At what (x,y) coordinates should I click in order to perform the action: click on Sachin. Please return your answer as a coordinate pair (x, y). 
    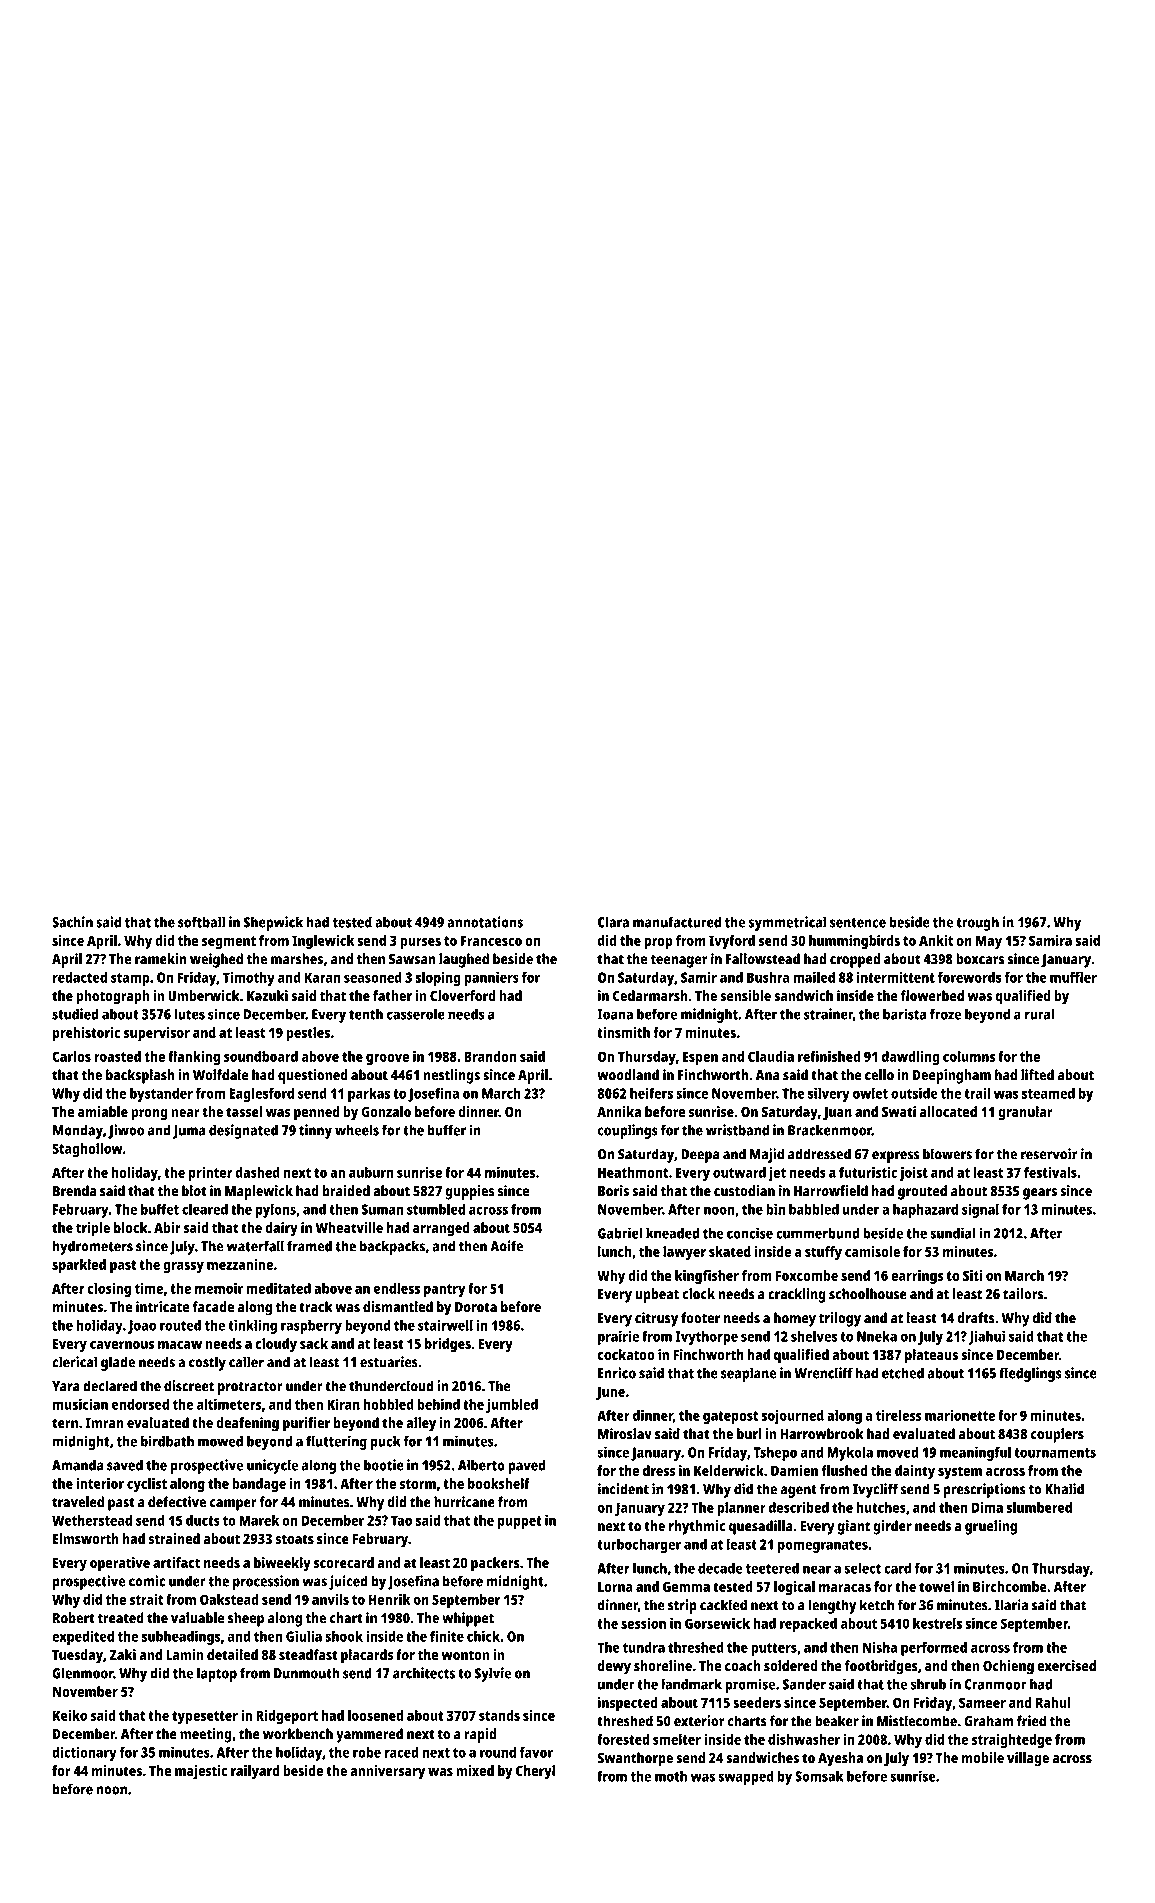
    Looking at the image, I should click on (72, 922).
